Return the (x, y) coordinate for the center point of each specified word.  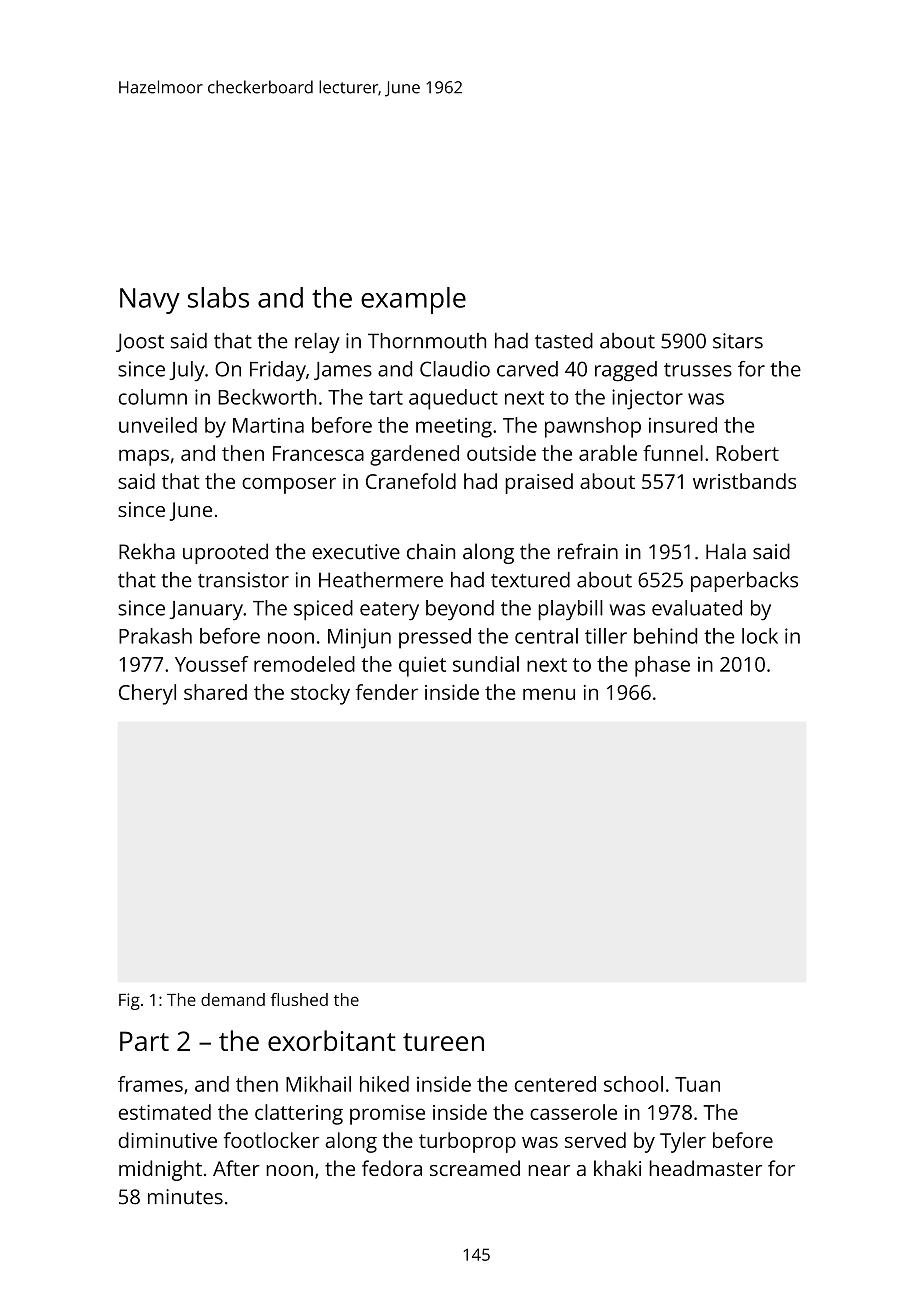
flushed (299, 999)
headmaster (705, 1168)
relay (317, 343)
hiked (384, 1084)
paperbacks (744, 582)
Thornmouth (427, 341)
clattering (299, 1114)
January (206, 611)
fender (387, 692)
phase (662, 666)
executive (356, 552)
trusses (698, 370)
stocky (320, 694)
